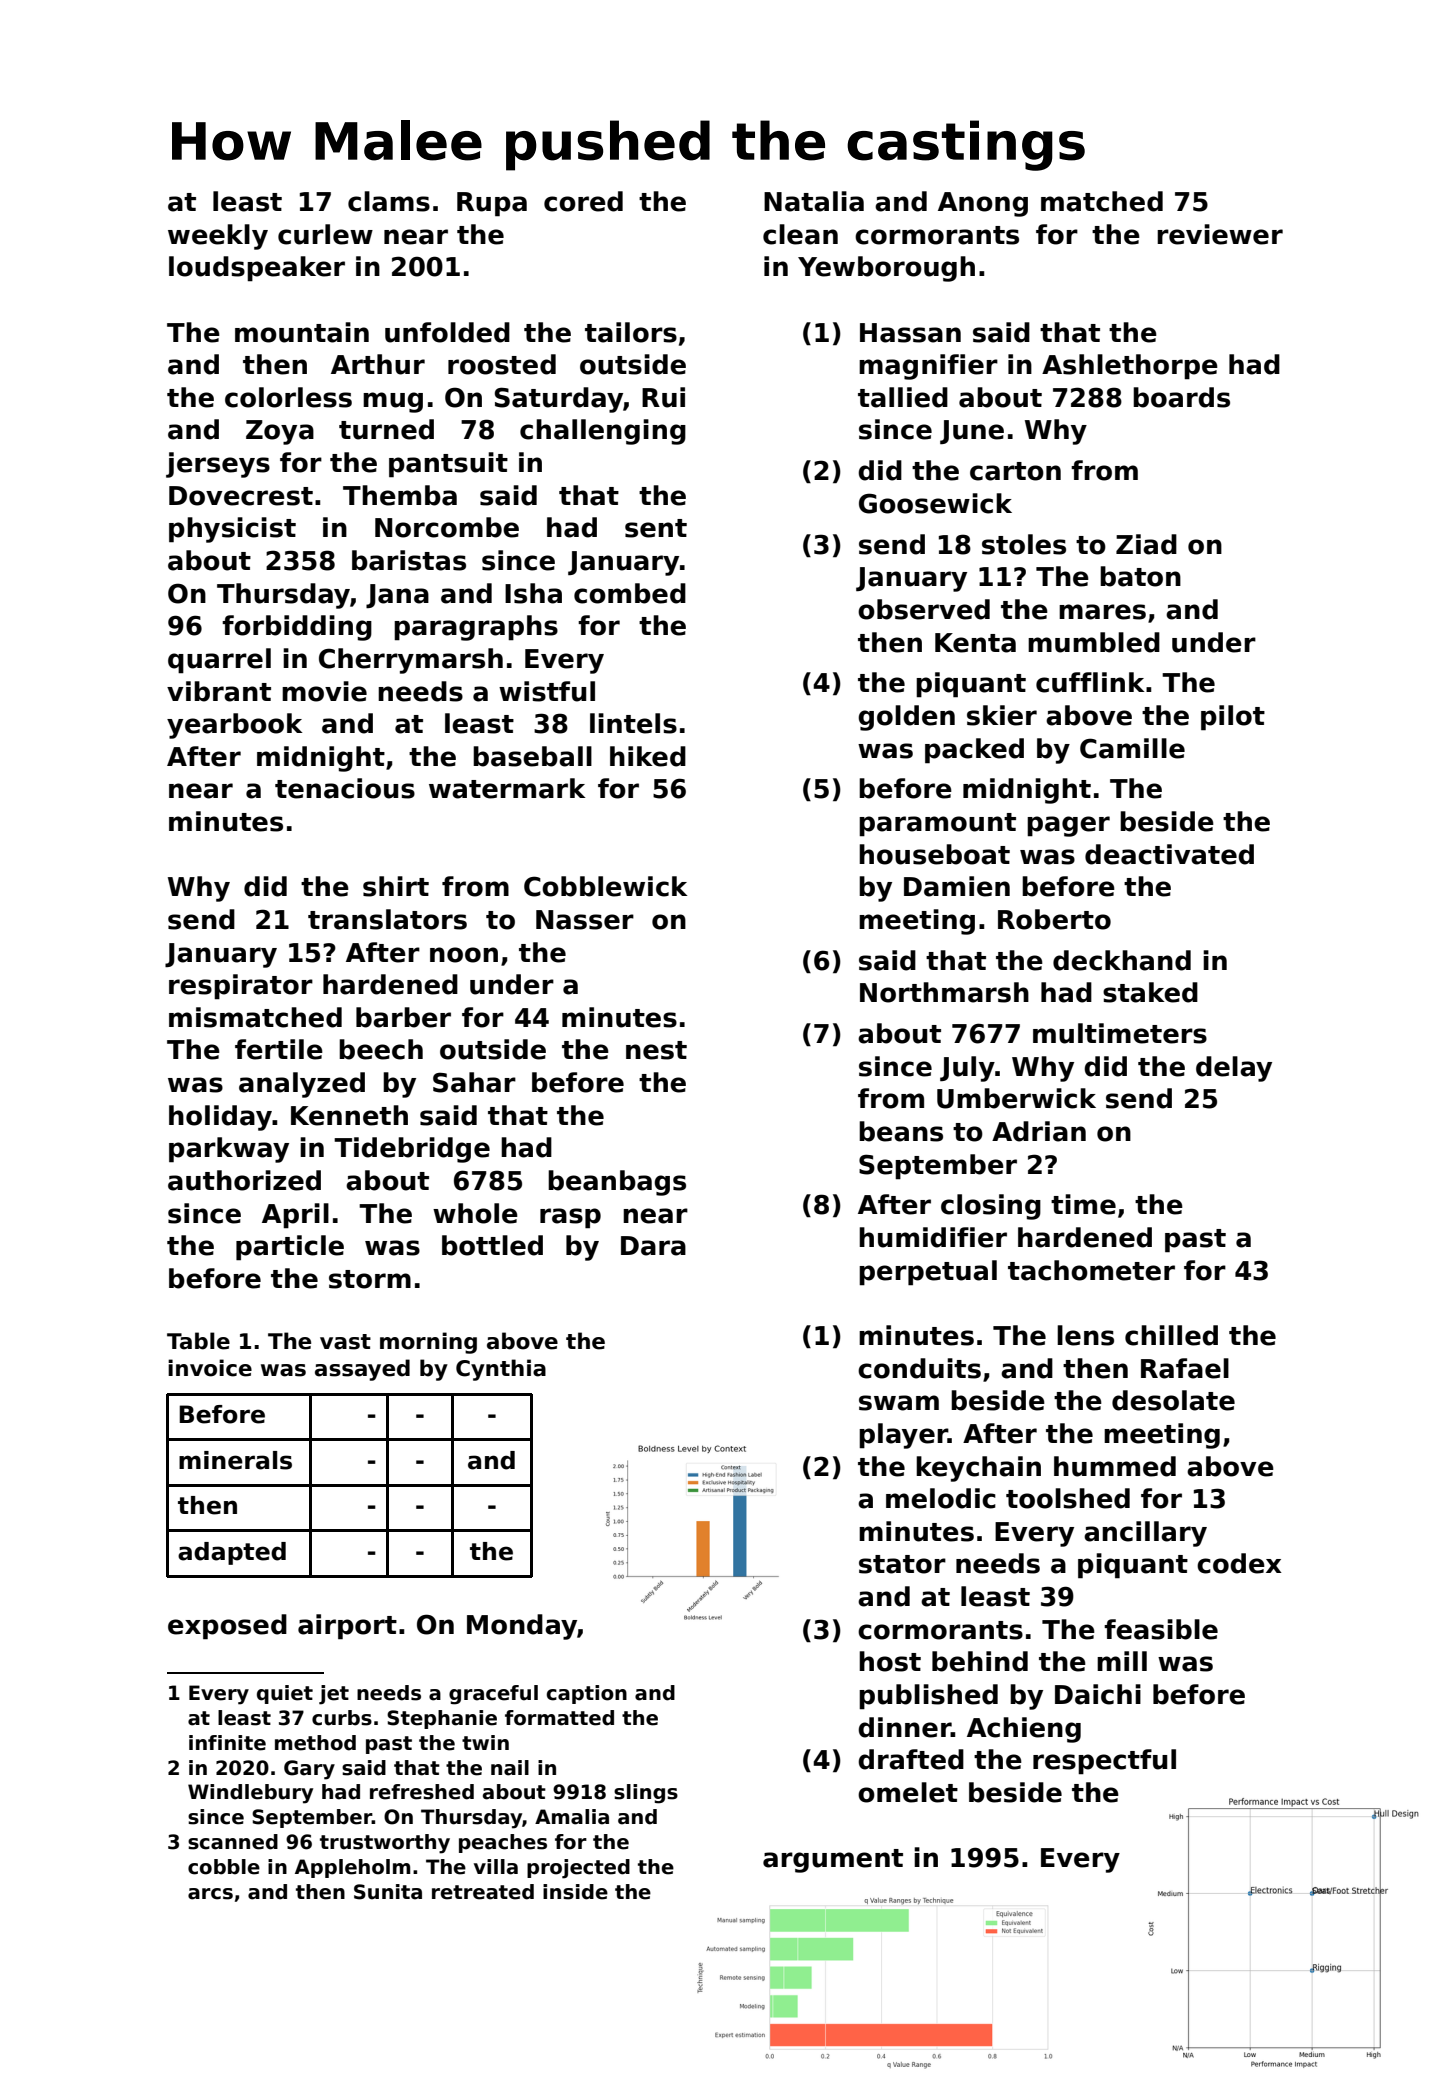  I want to click on ancillary, so click(1145, 1534).
